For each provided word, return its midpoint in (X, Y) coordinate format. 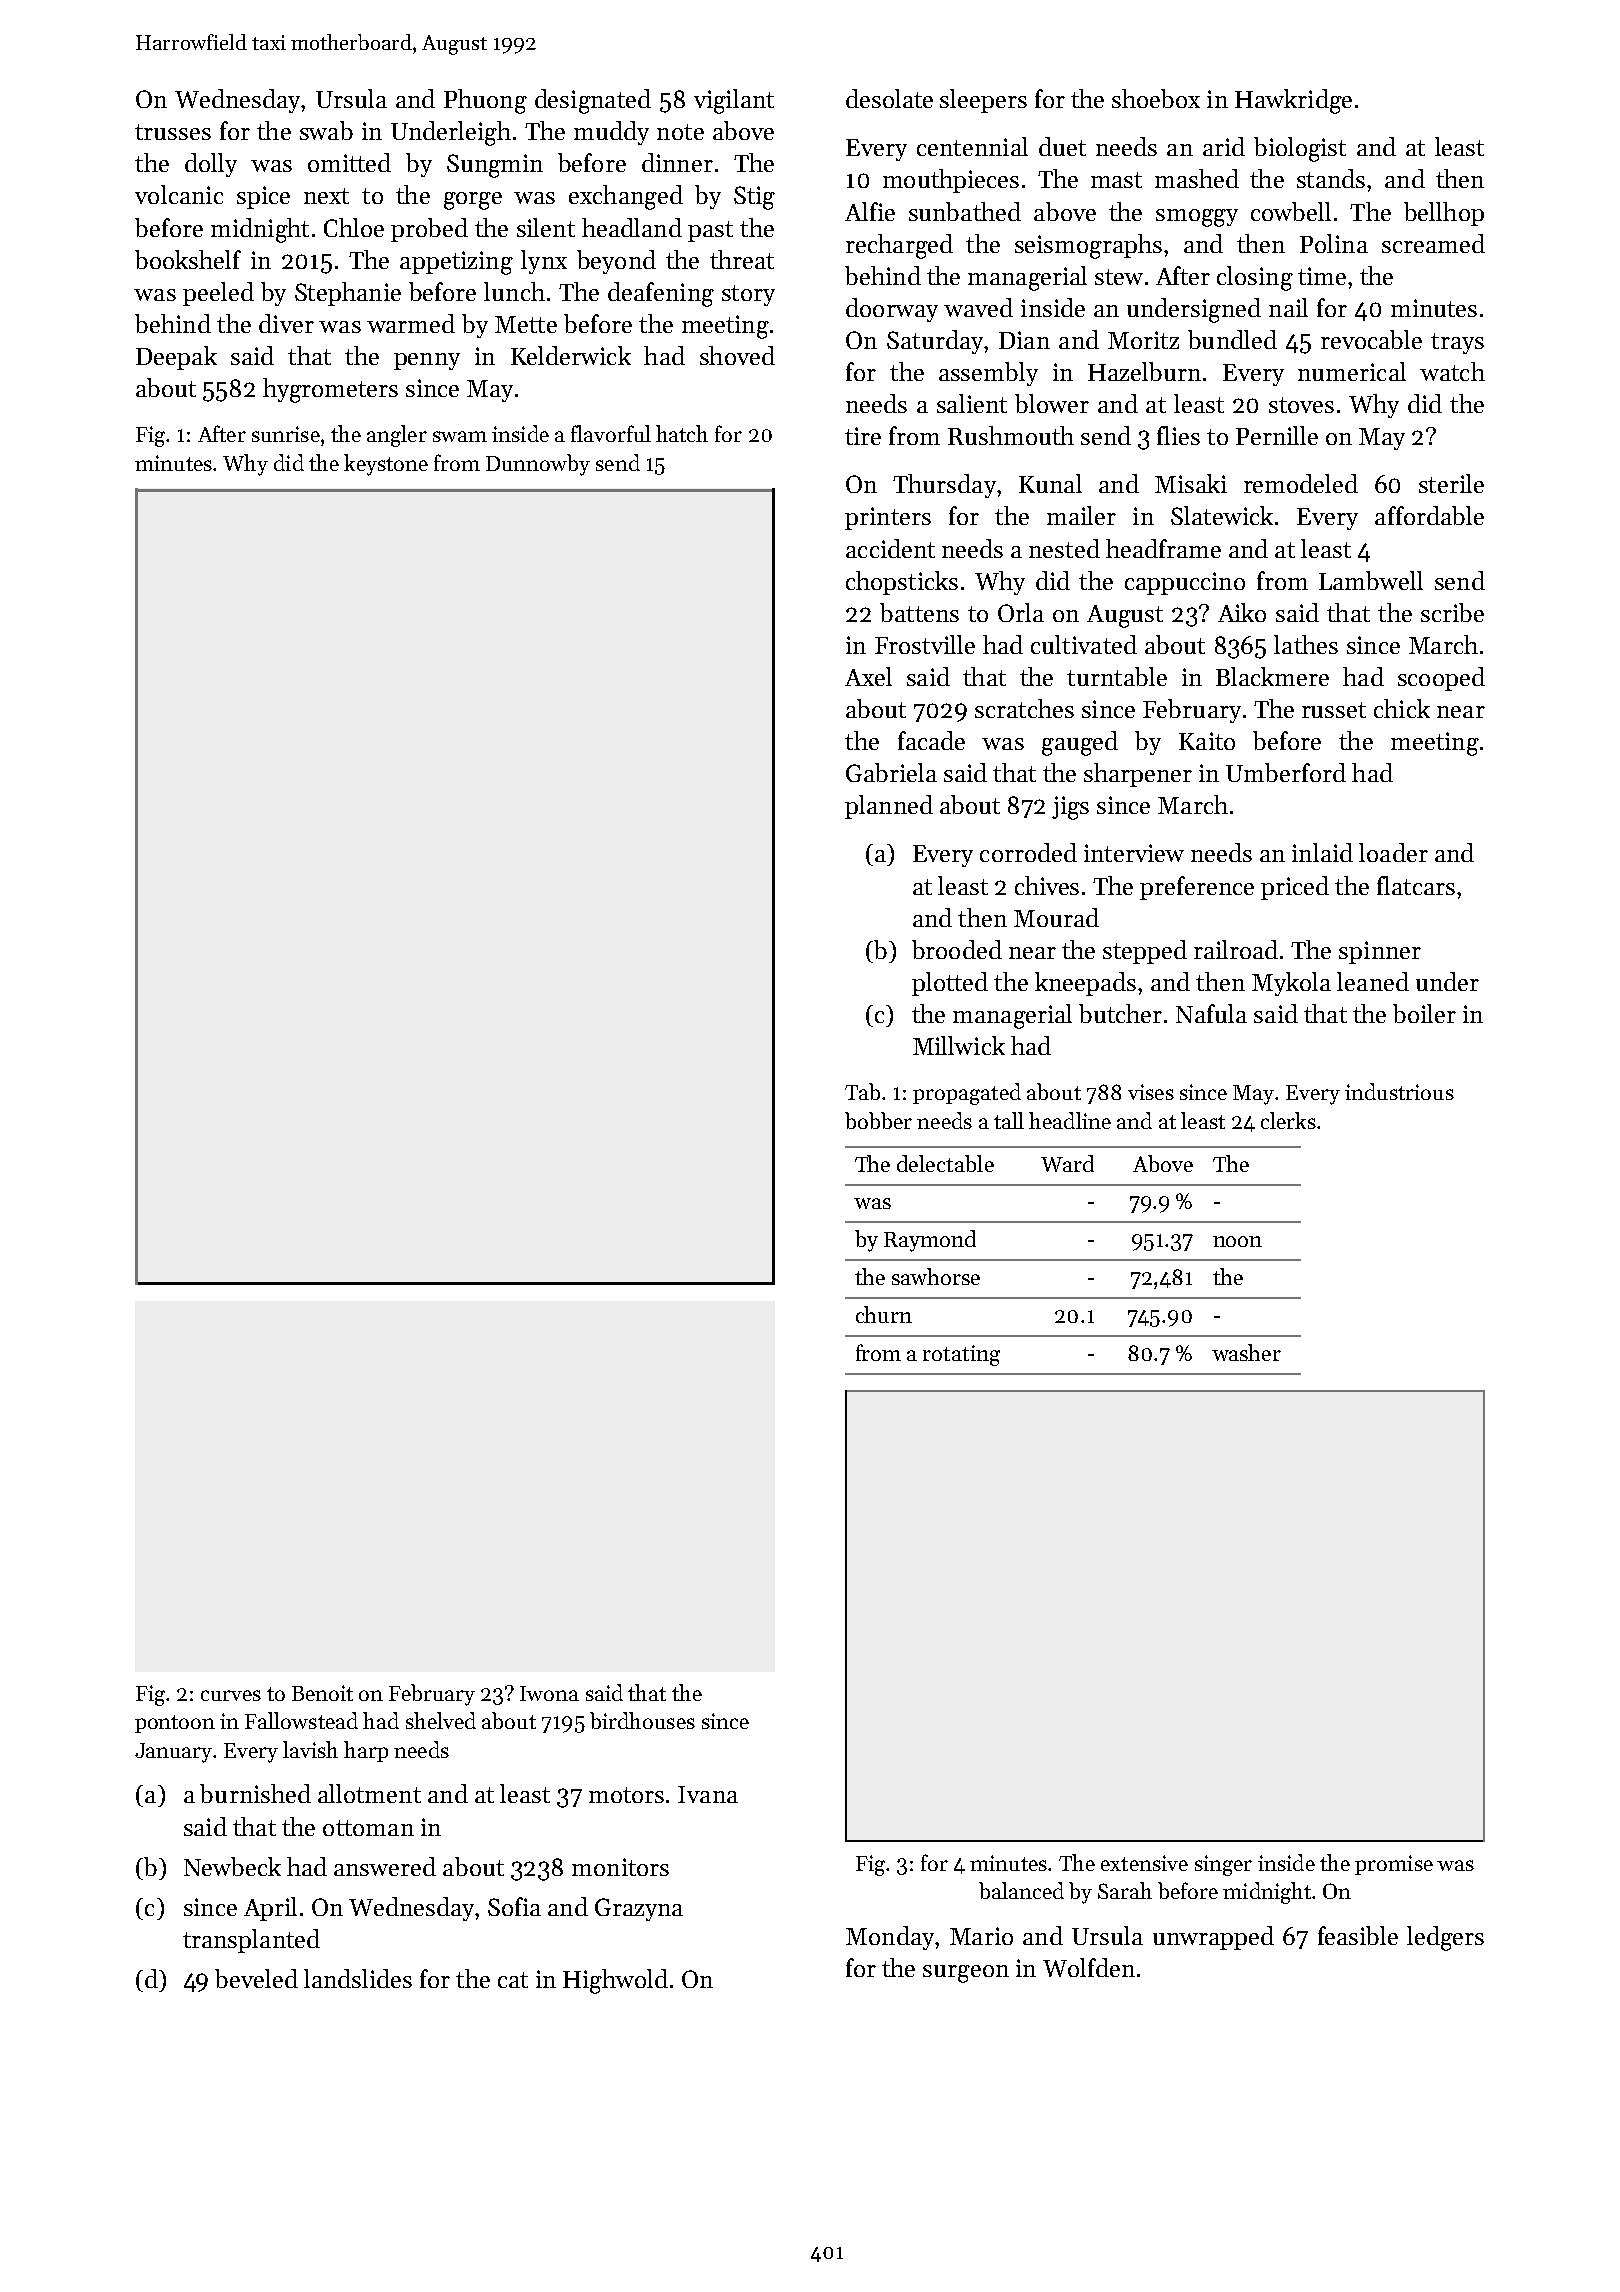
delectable (945, 1163)
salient (972, 403)
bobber (878, 1120)
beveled (256, 1978)
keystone (386, 465)
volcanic (179, 194)
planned (889, 807)
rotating (961, 1355)
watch (1452, 371)
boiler (1424, 1013)
